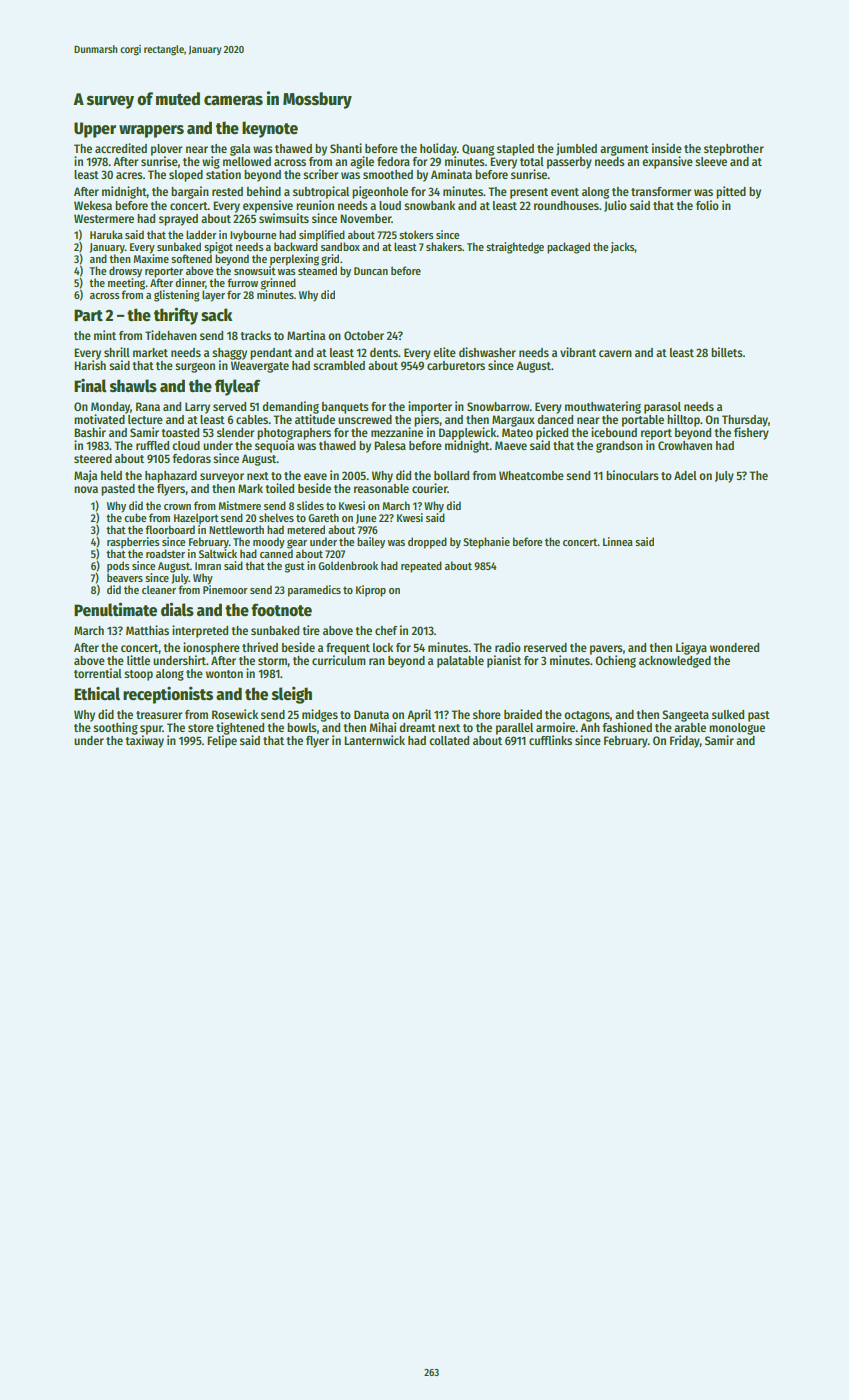  What do you see at coordinates (734, 647) in the screenshot?
I see `wondered` at bounding box center [734, 647].
